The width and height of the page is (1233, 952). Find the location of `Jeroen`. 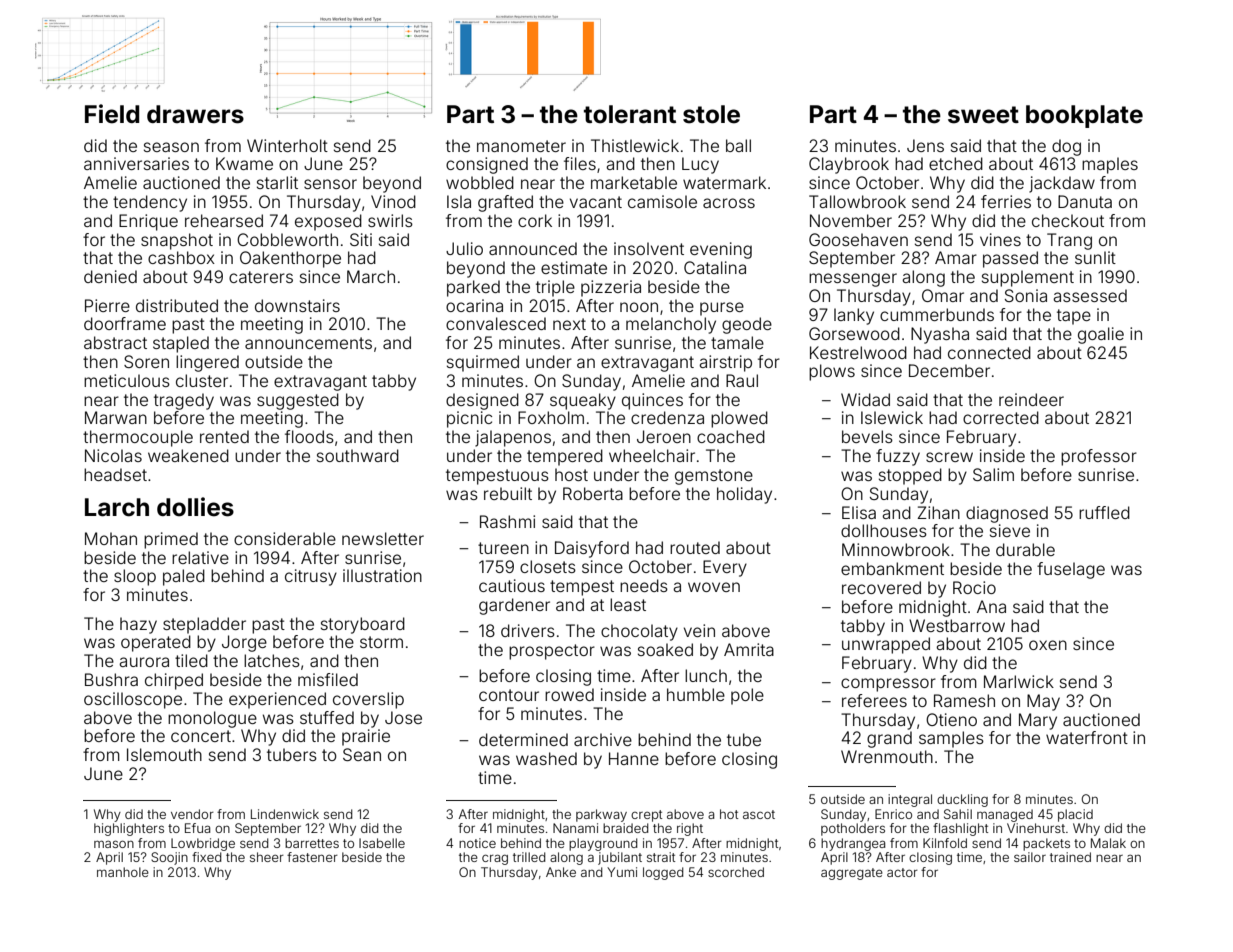

Jeroen is located at coordinates (664, 436).
